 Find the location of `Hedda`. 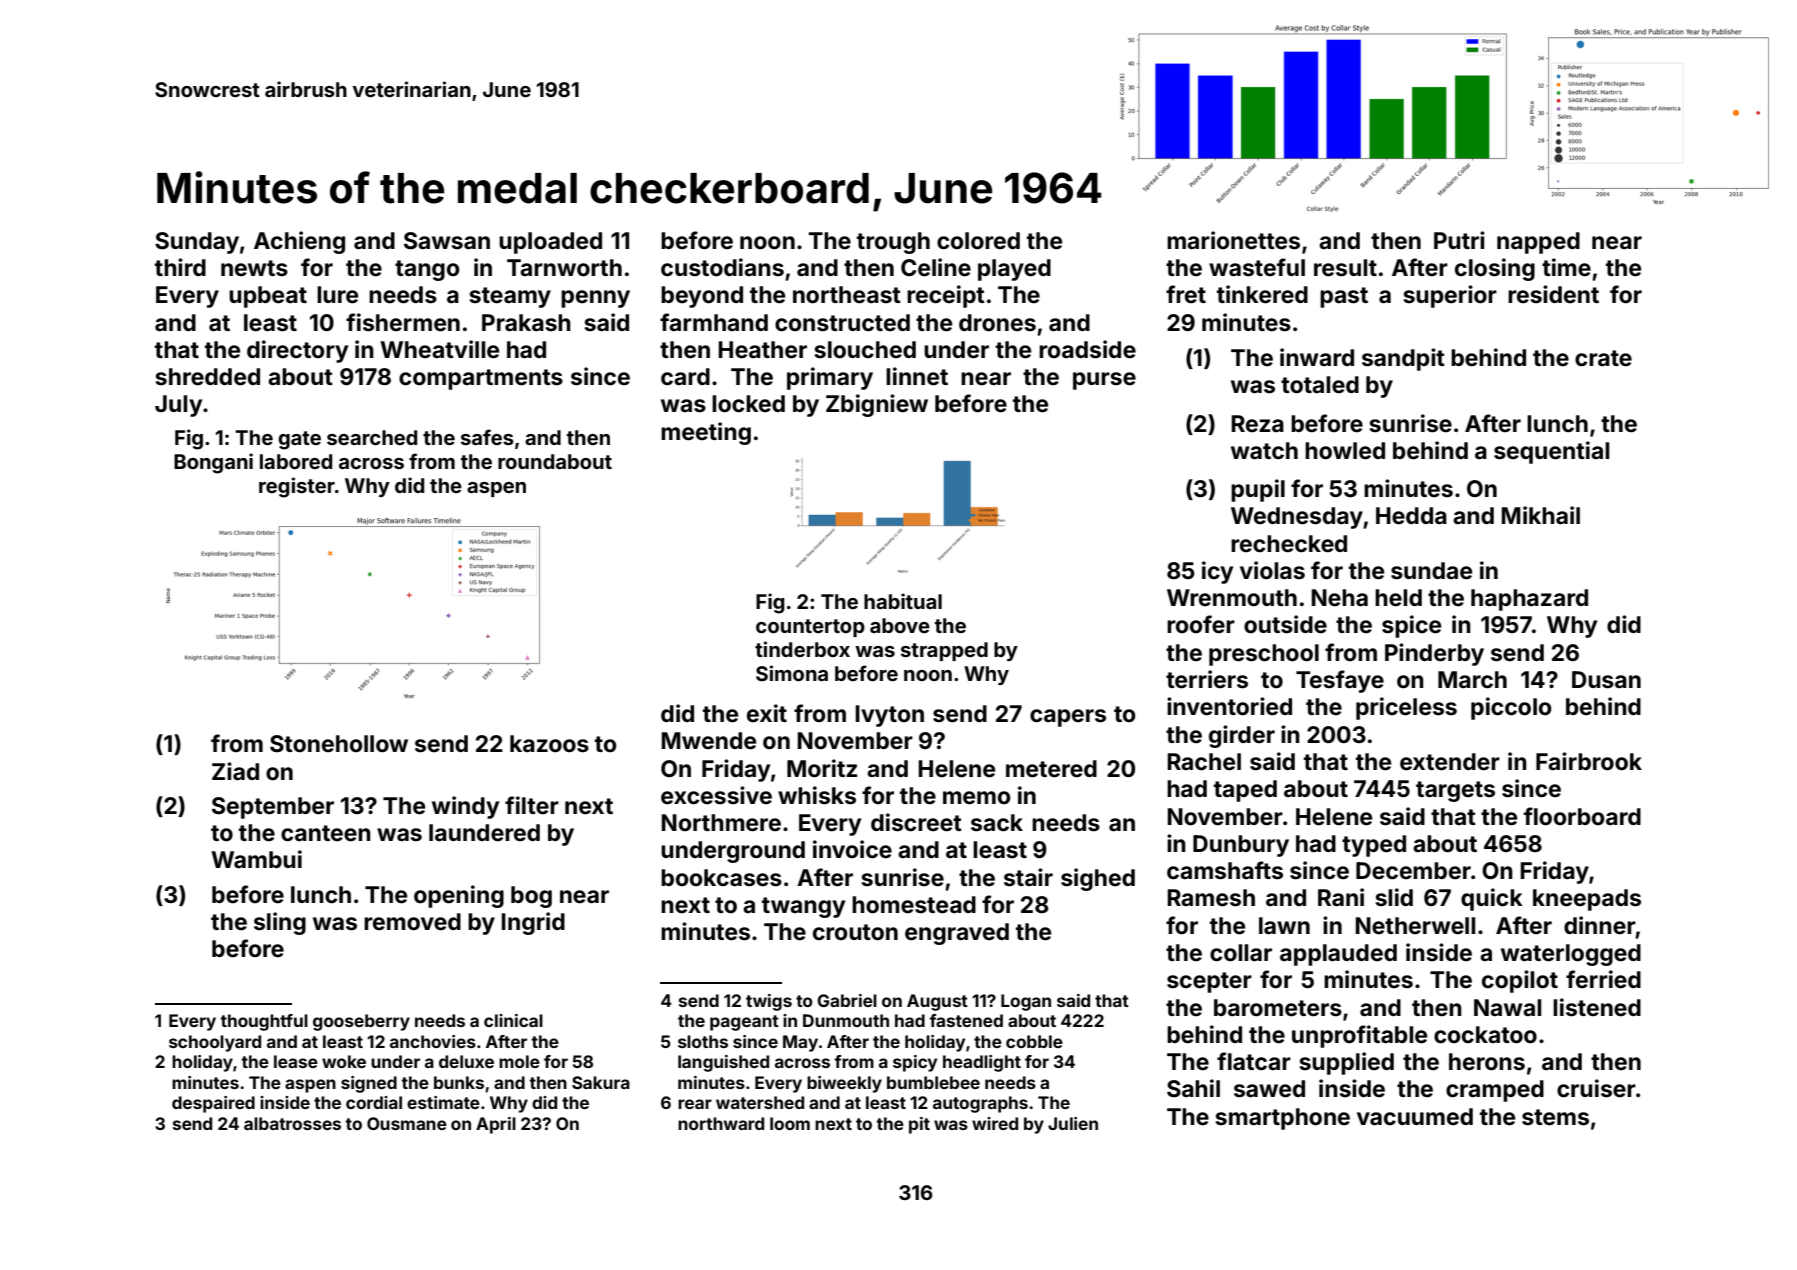

Hedda is located at coordinates (1411, 516).
